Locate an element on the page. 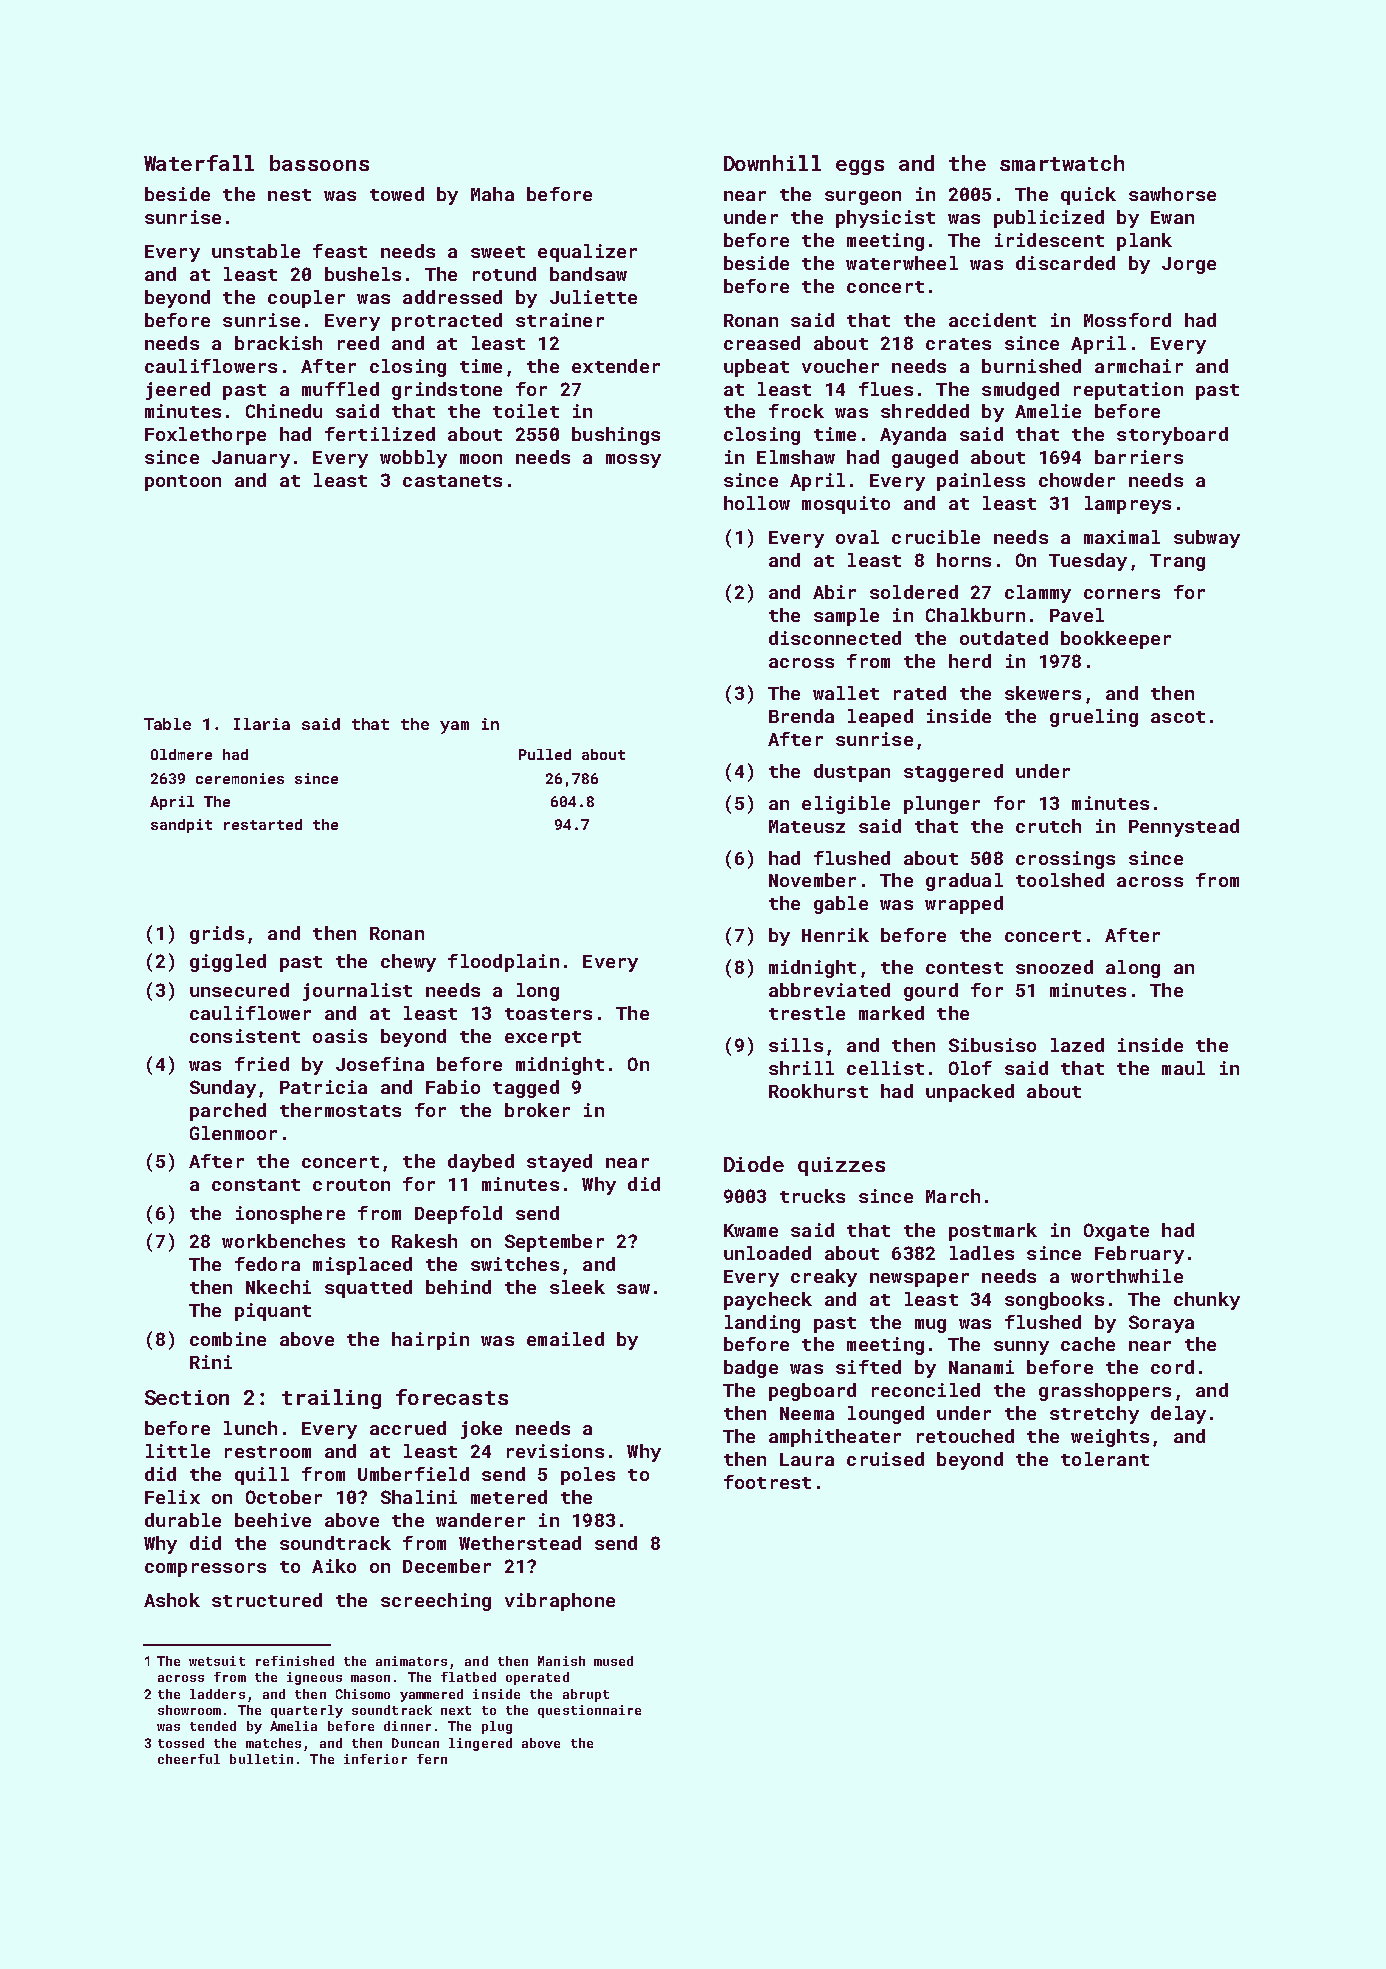 The width and height of the document is (1386, 1969). emailed is located at coordinates (565, 1339).
